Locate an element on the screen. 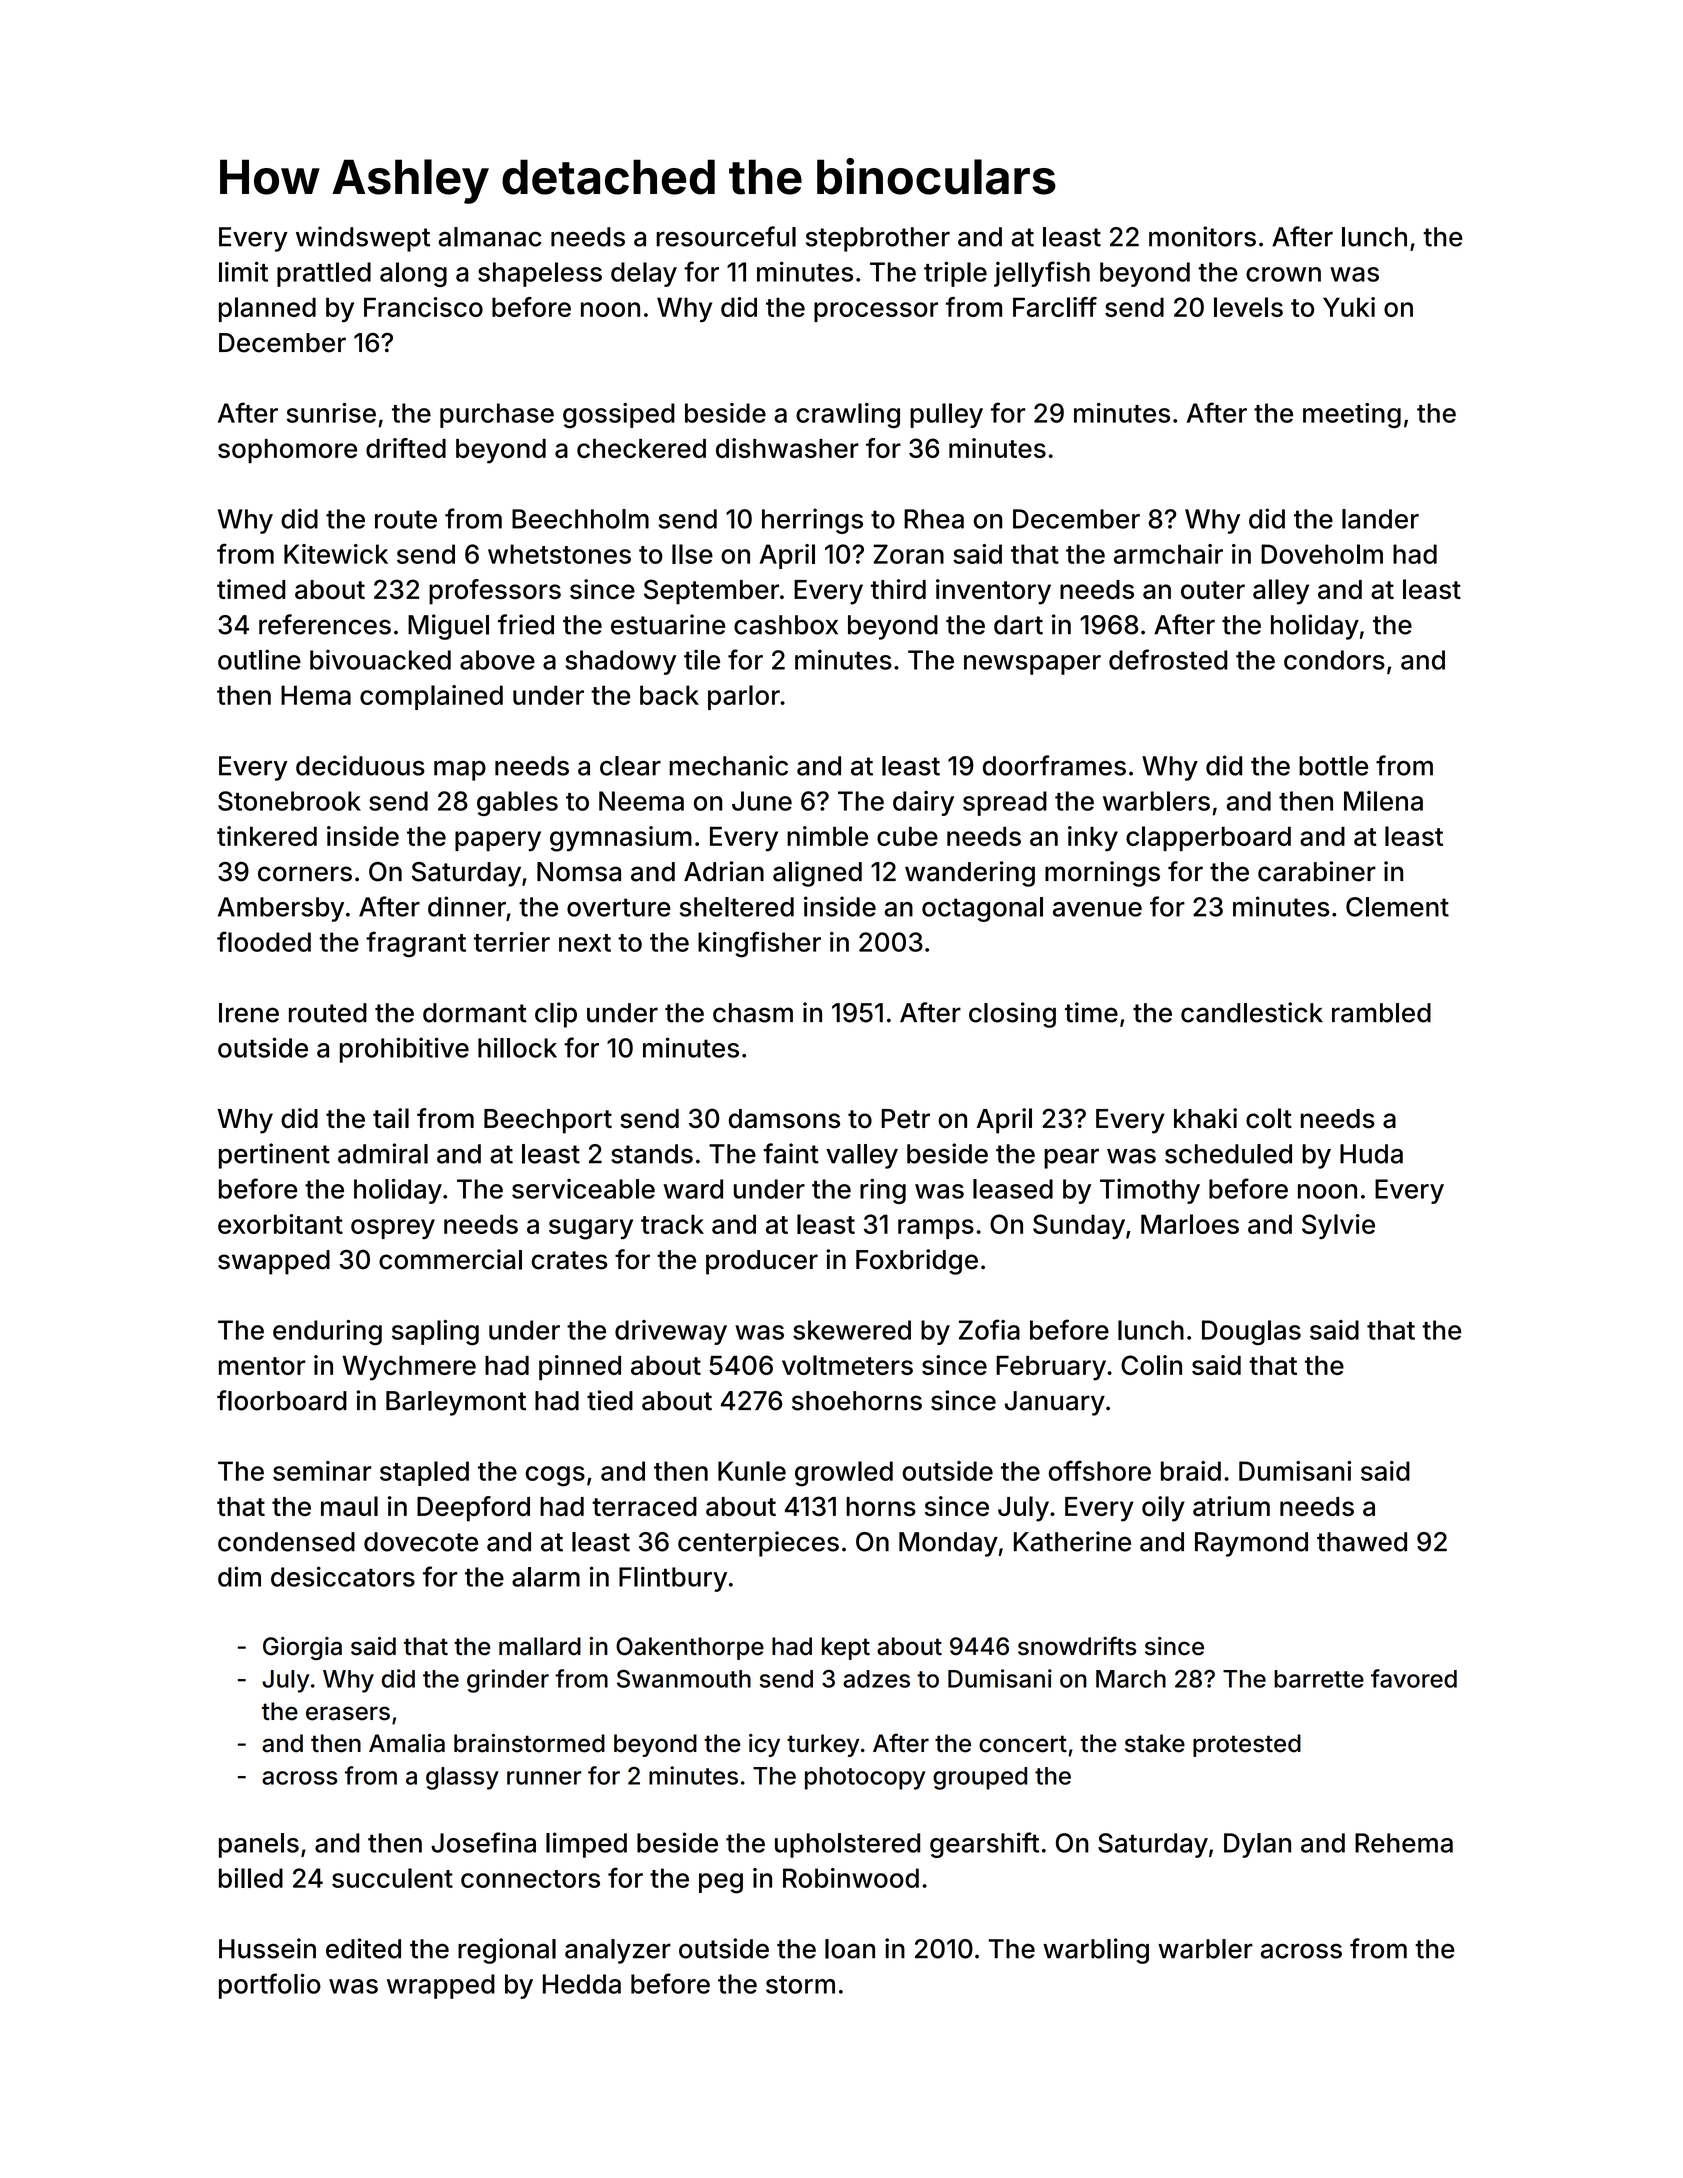 This screenshot has width=1683, height=2178. alarm is located at coordinates (546, 1577).
